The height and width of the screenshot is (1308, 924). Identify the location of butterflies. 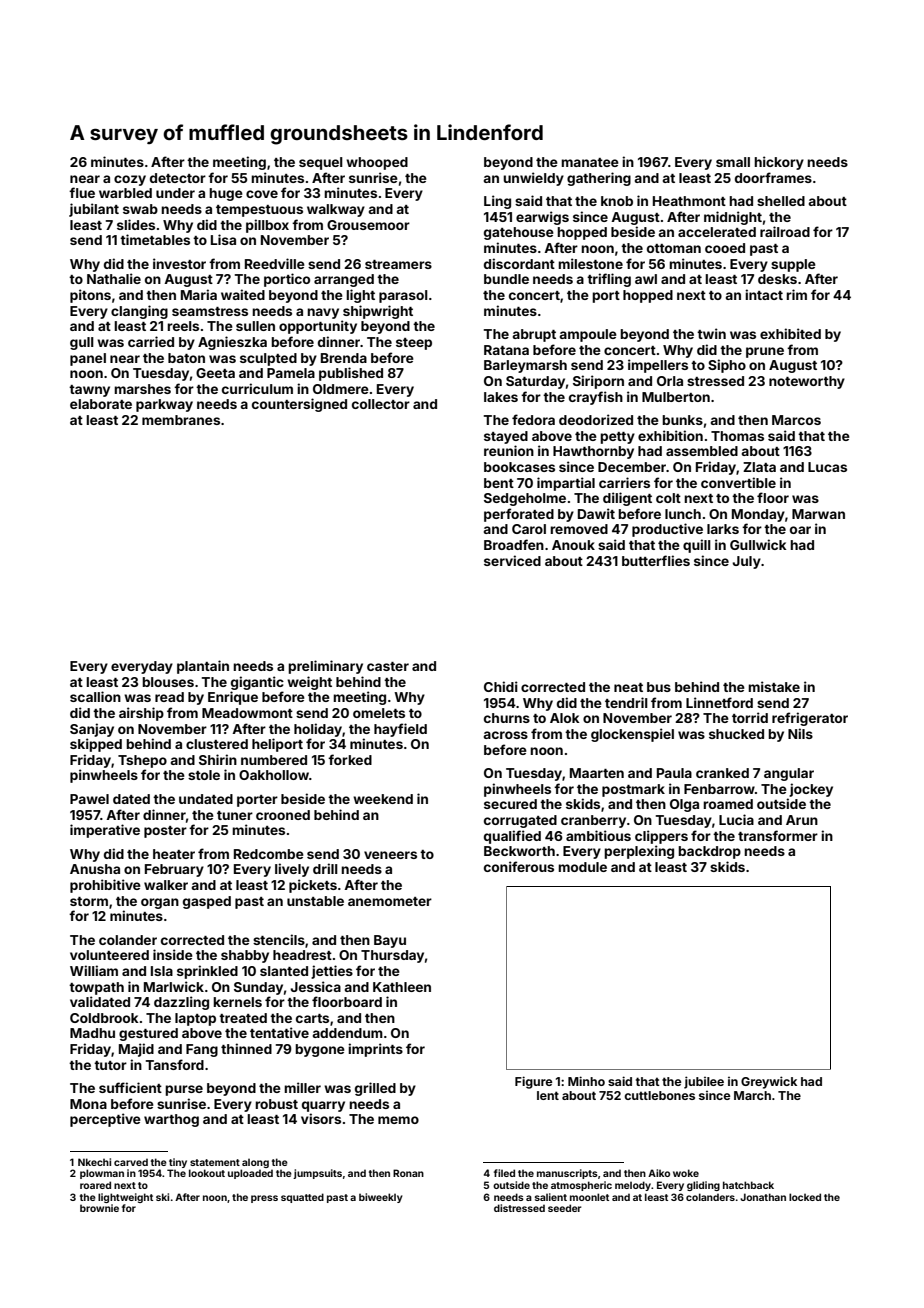
(656, 560).
